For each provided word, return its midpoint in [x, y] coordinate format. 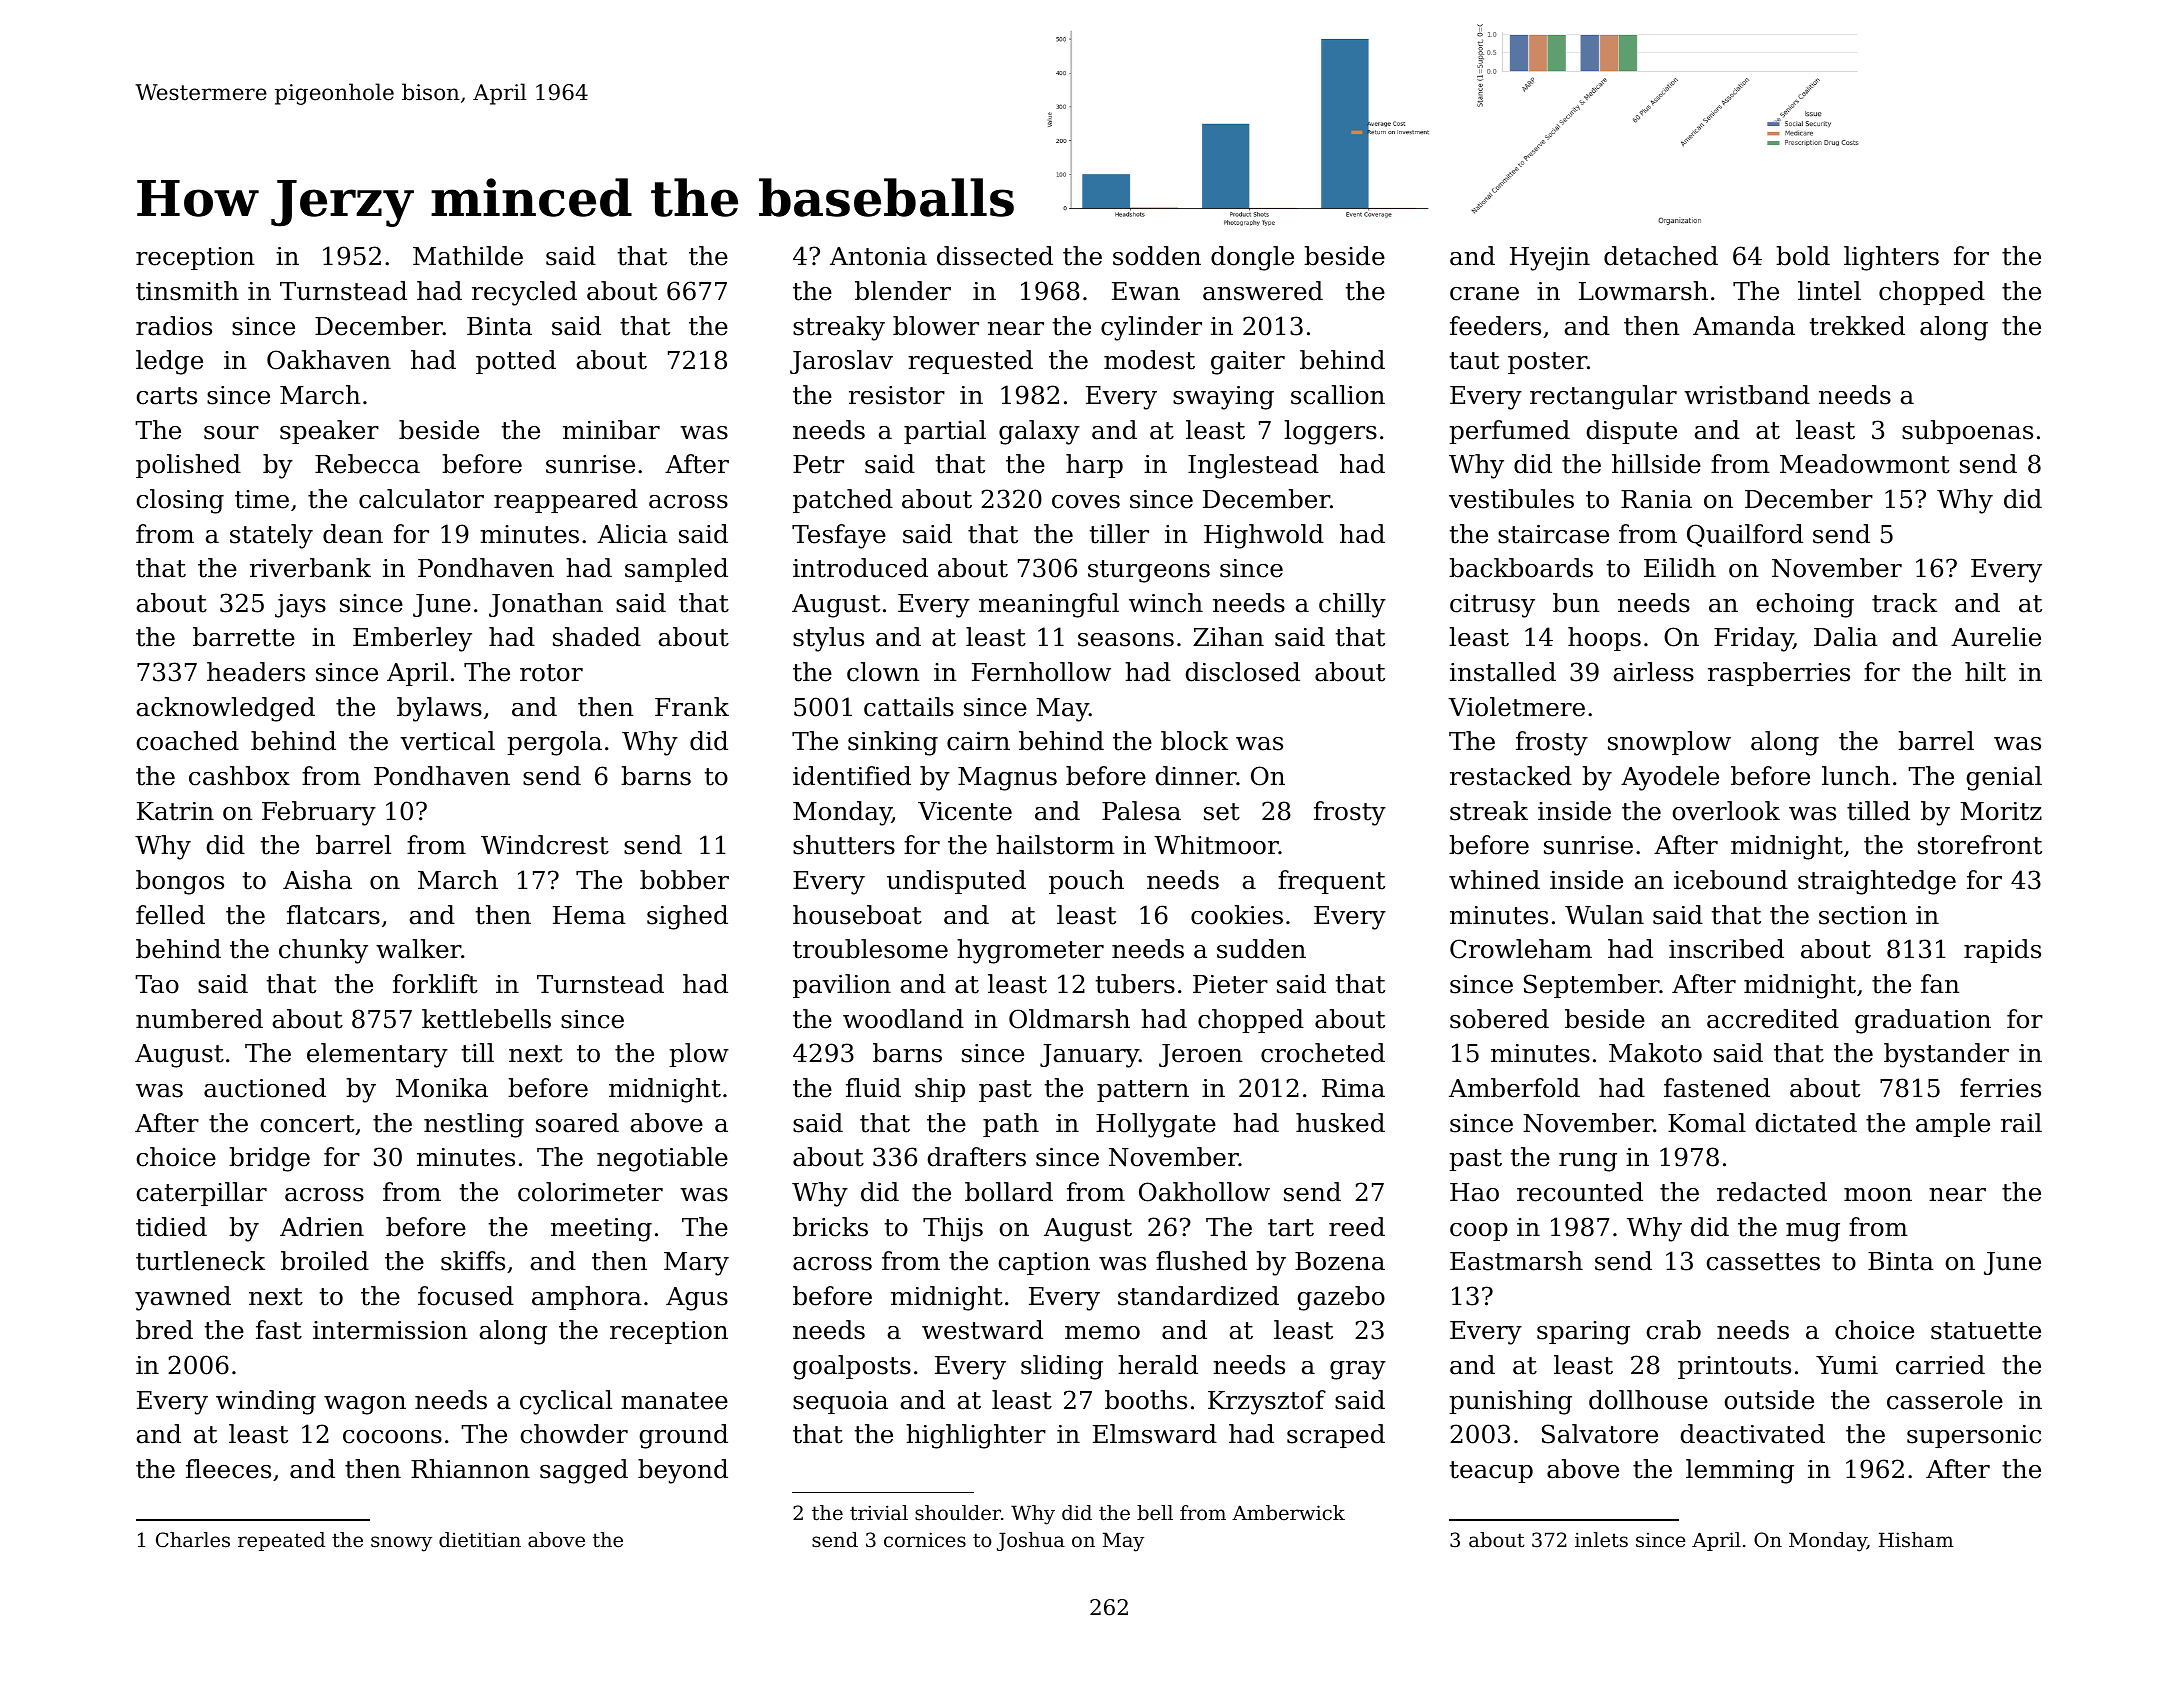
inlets [1601, 1540]
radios [174, 326]
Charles [193, 1540]
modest [1149, 360]
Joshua [1031, 1541]
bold [1803, 256]
